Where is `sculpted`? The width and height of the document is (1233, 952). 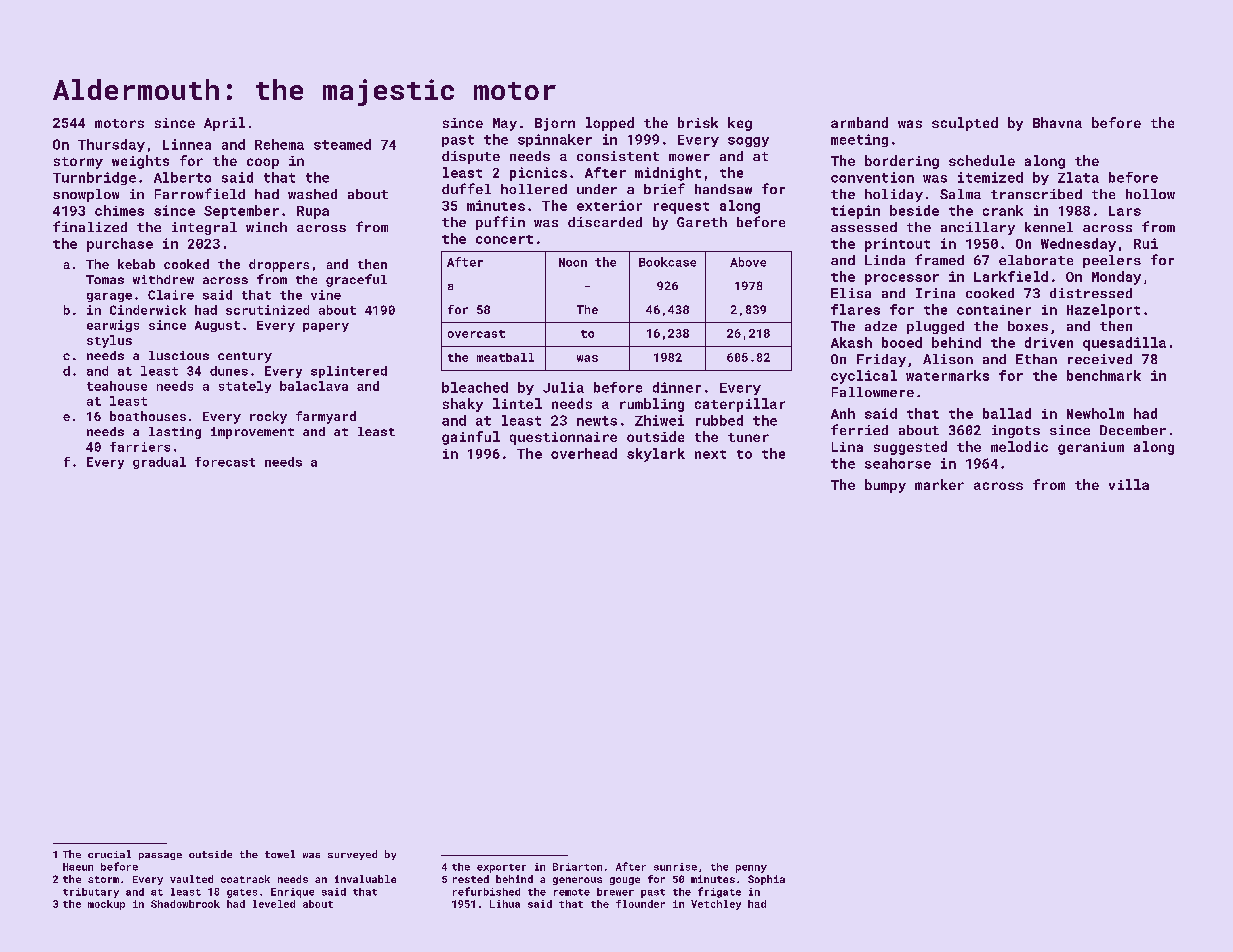
sculpted is located at coordinates (965, 124).
